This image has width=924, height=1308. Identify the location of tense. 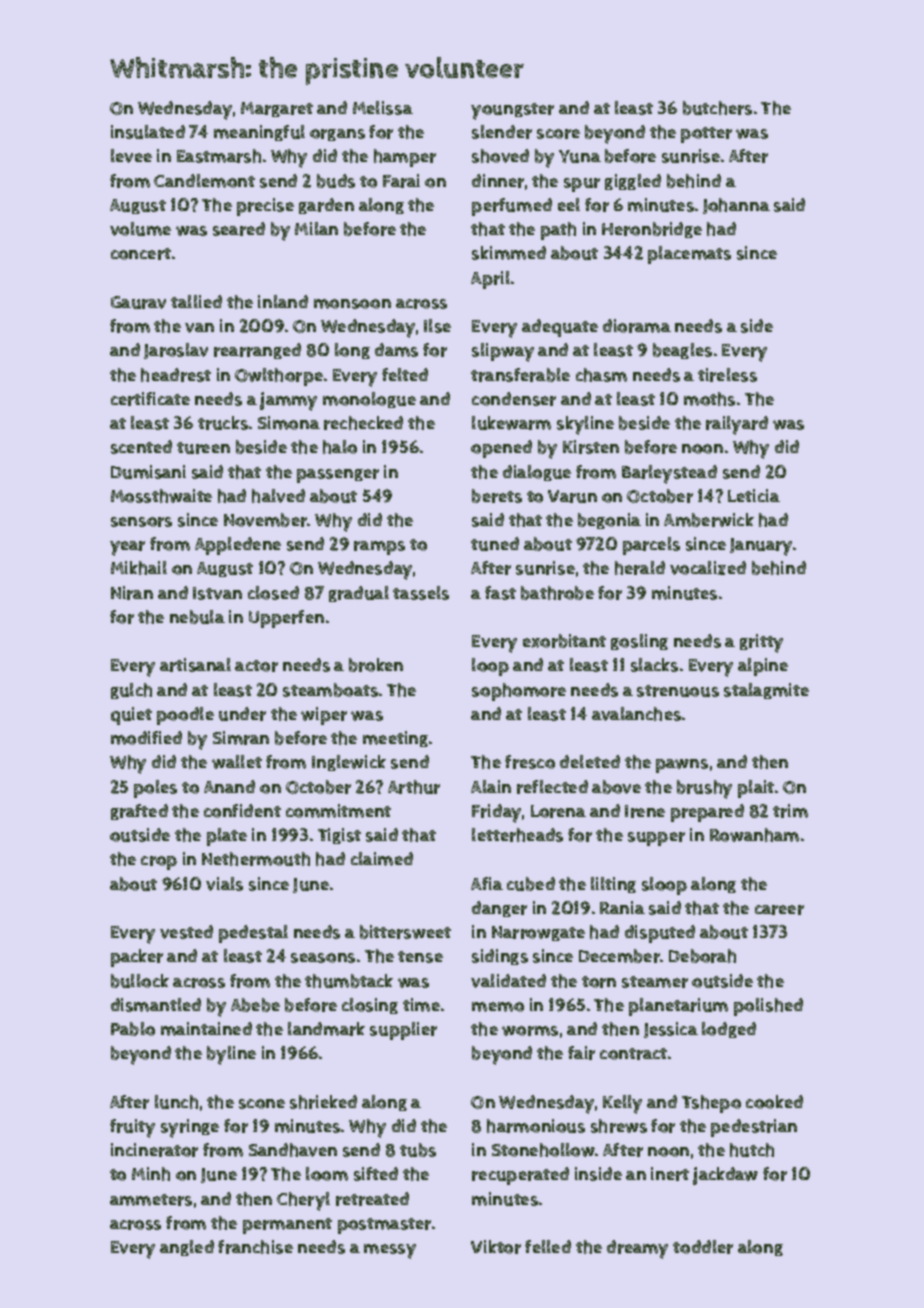
(420, 957).
